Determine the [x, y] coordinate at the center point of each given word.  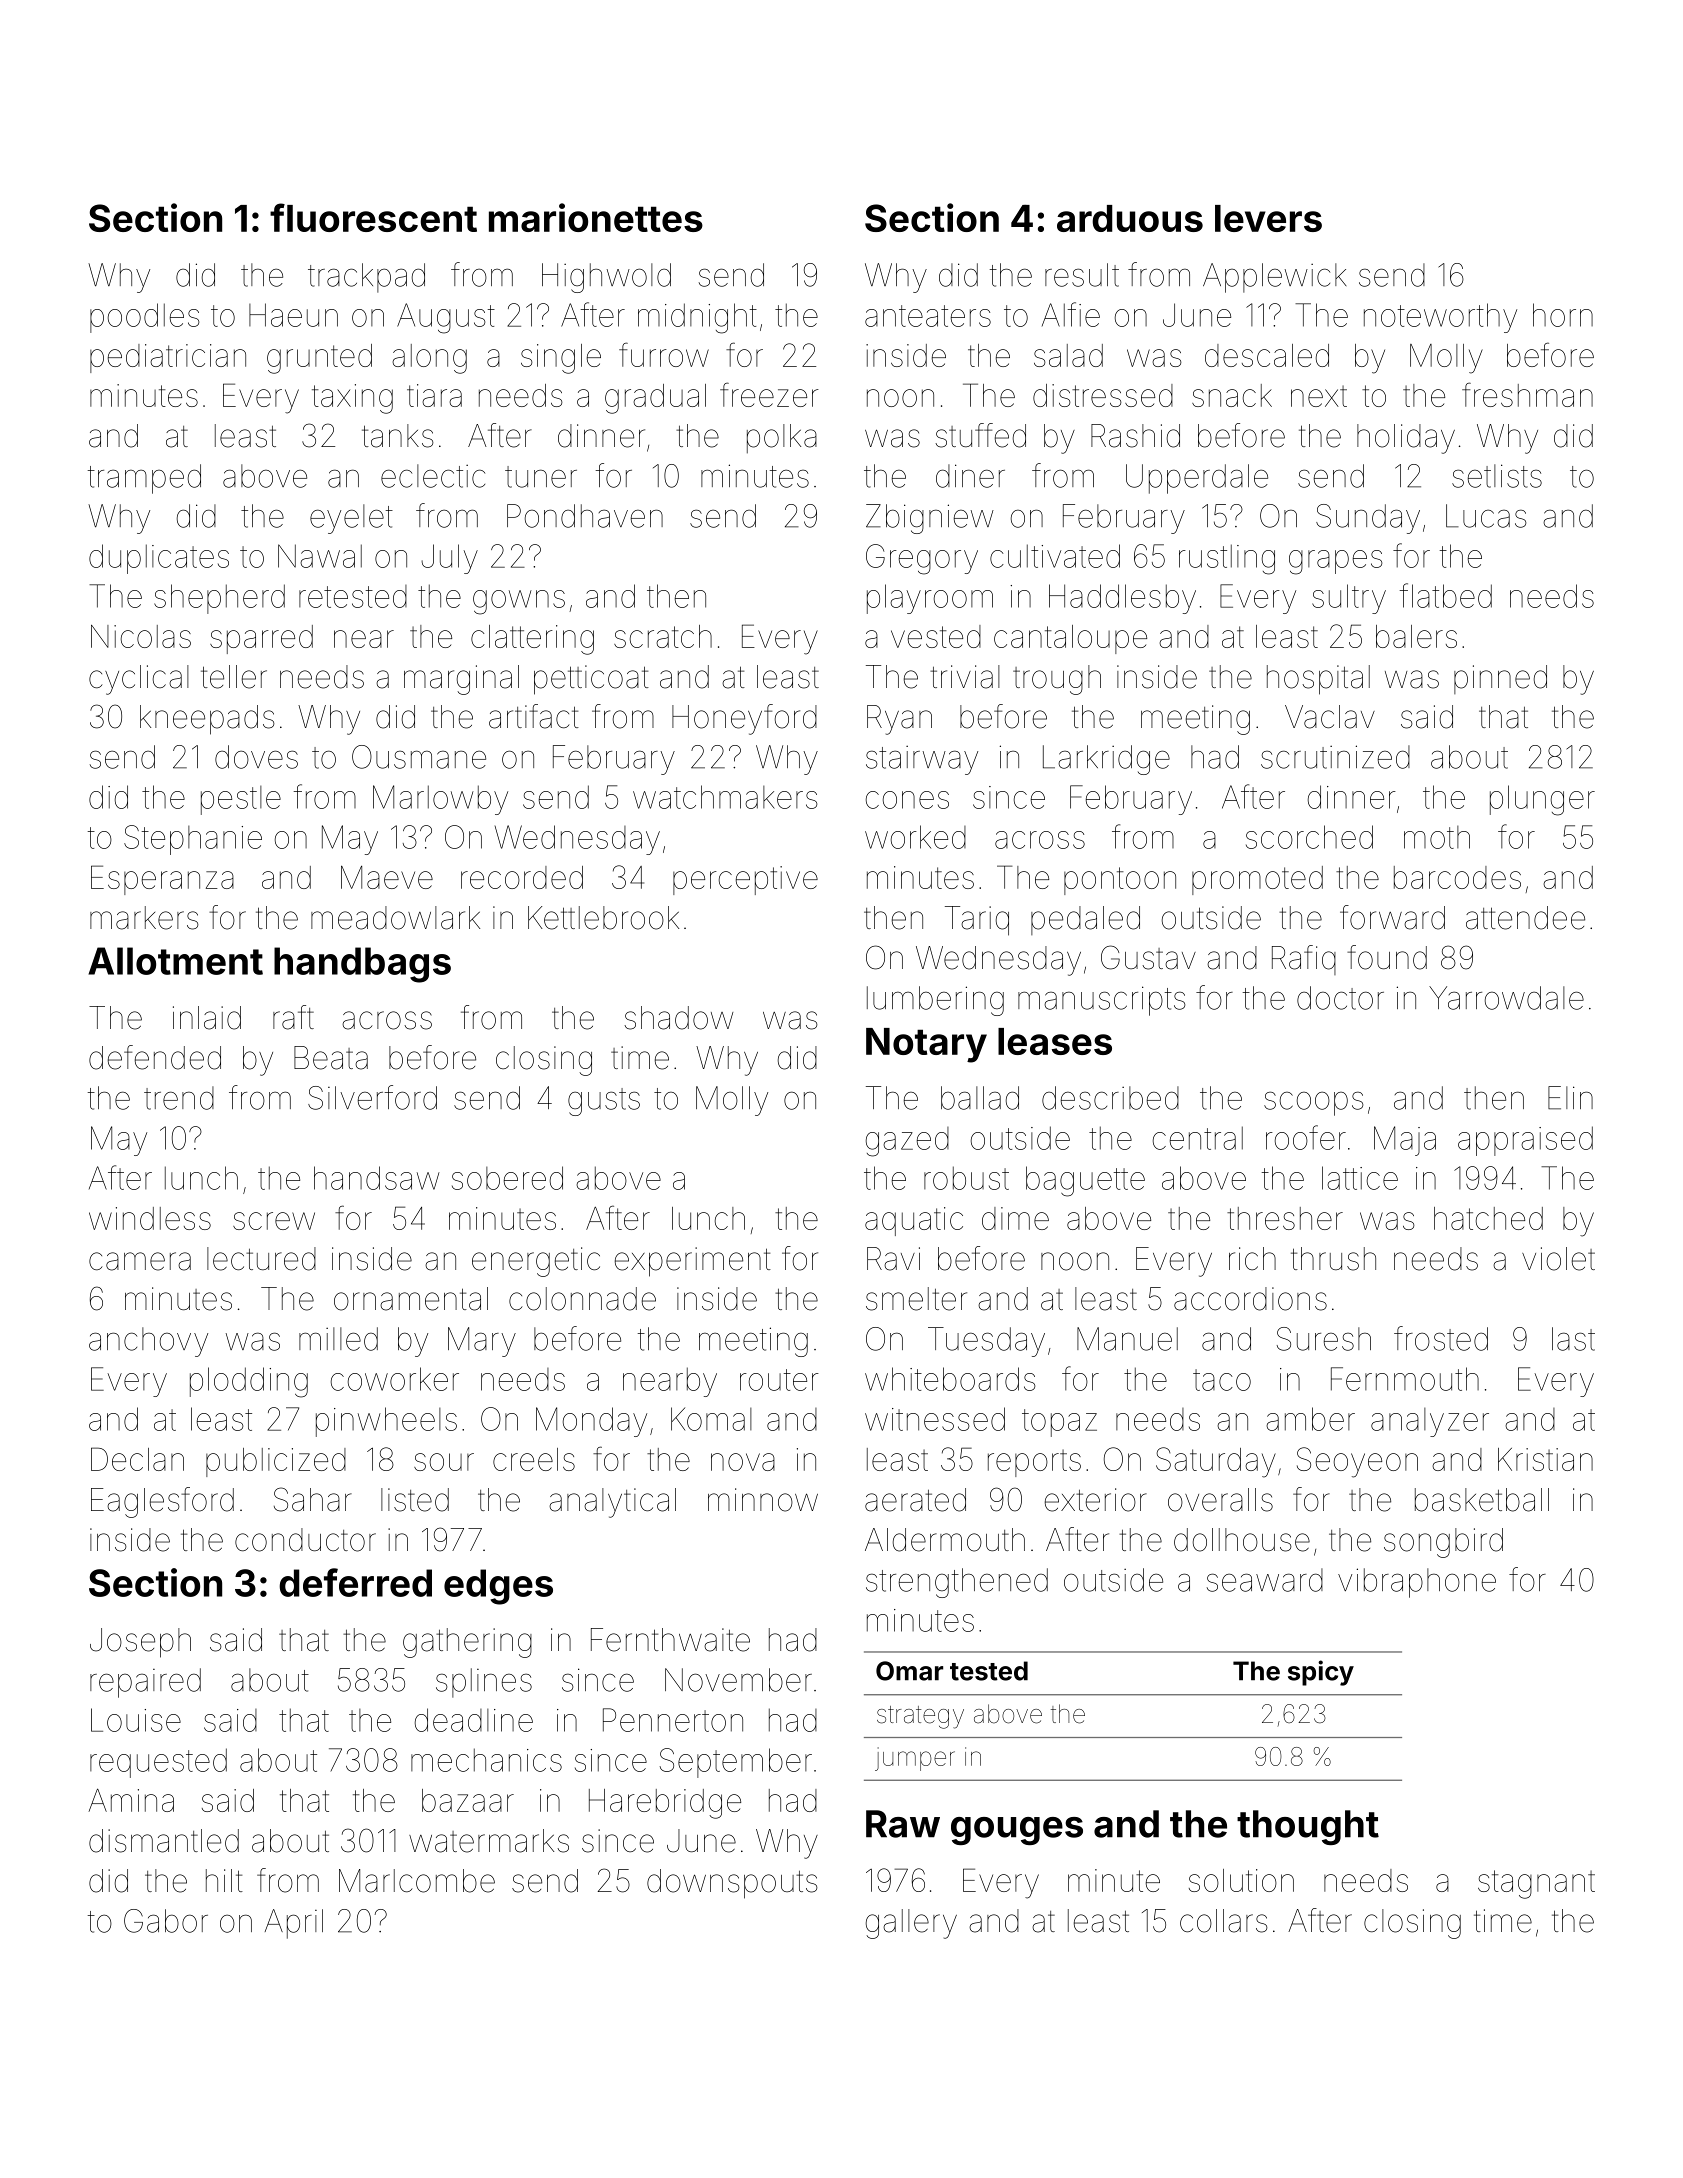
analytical [612, 1503]
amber [1310, 1419]
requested [158, 1763]
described [1110, 1098]
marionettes [596, 217]
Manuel [1127, 1339]
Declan [137, 1459]
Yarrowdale [1506, 998]
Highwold [606, 278]
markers [144, 918]
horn [1563, 315]
